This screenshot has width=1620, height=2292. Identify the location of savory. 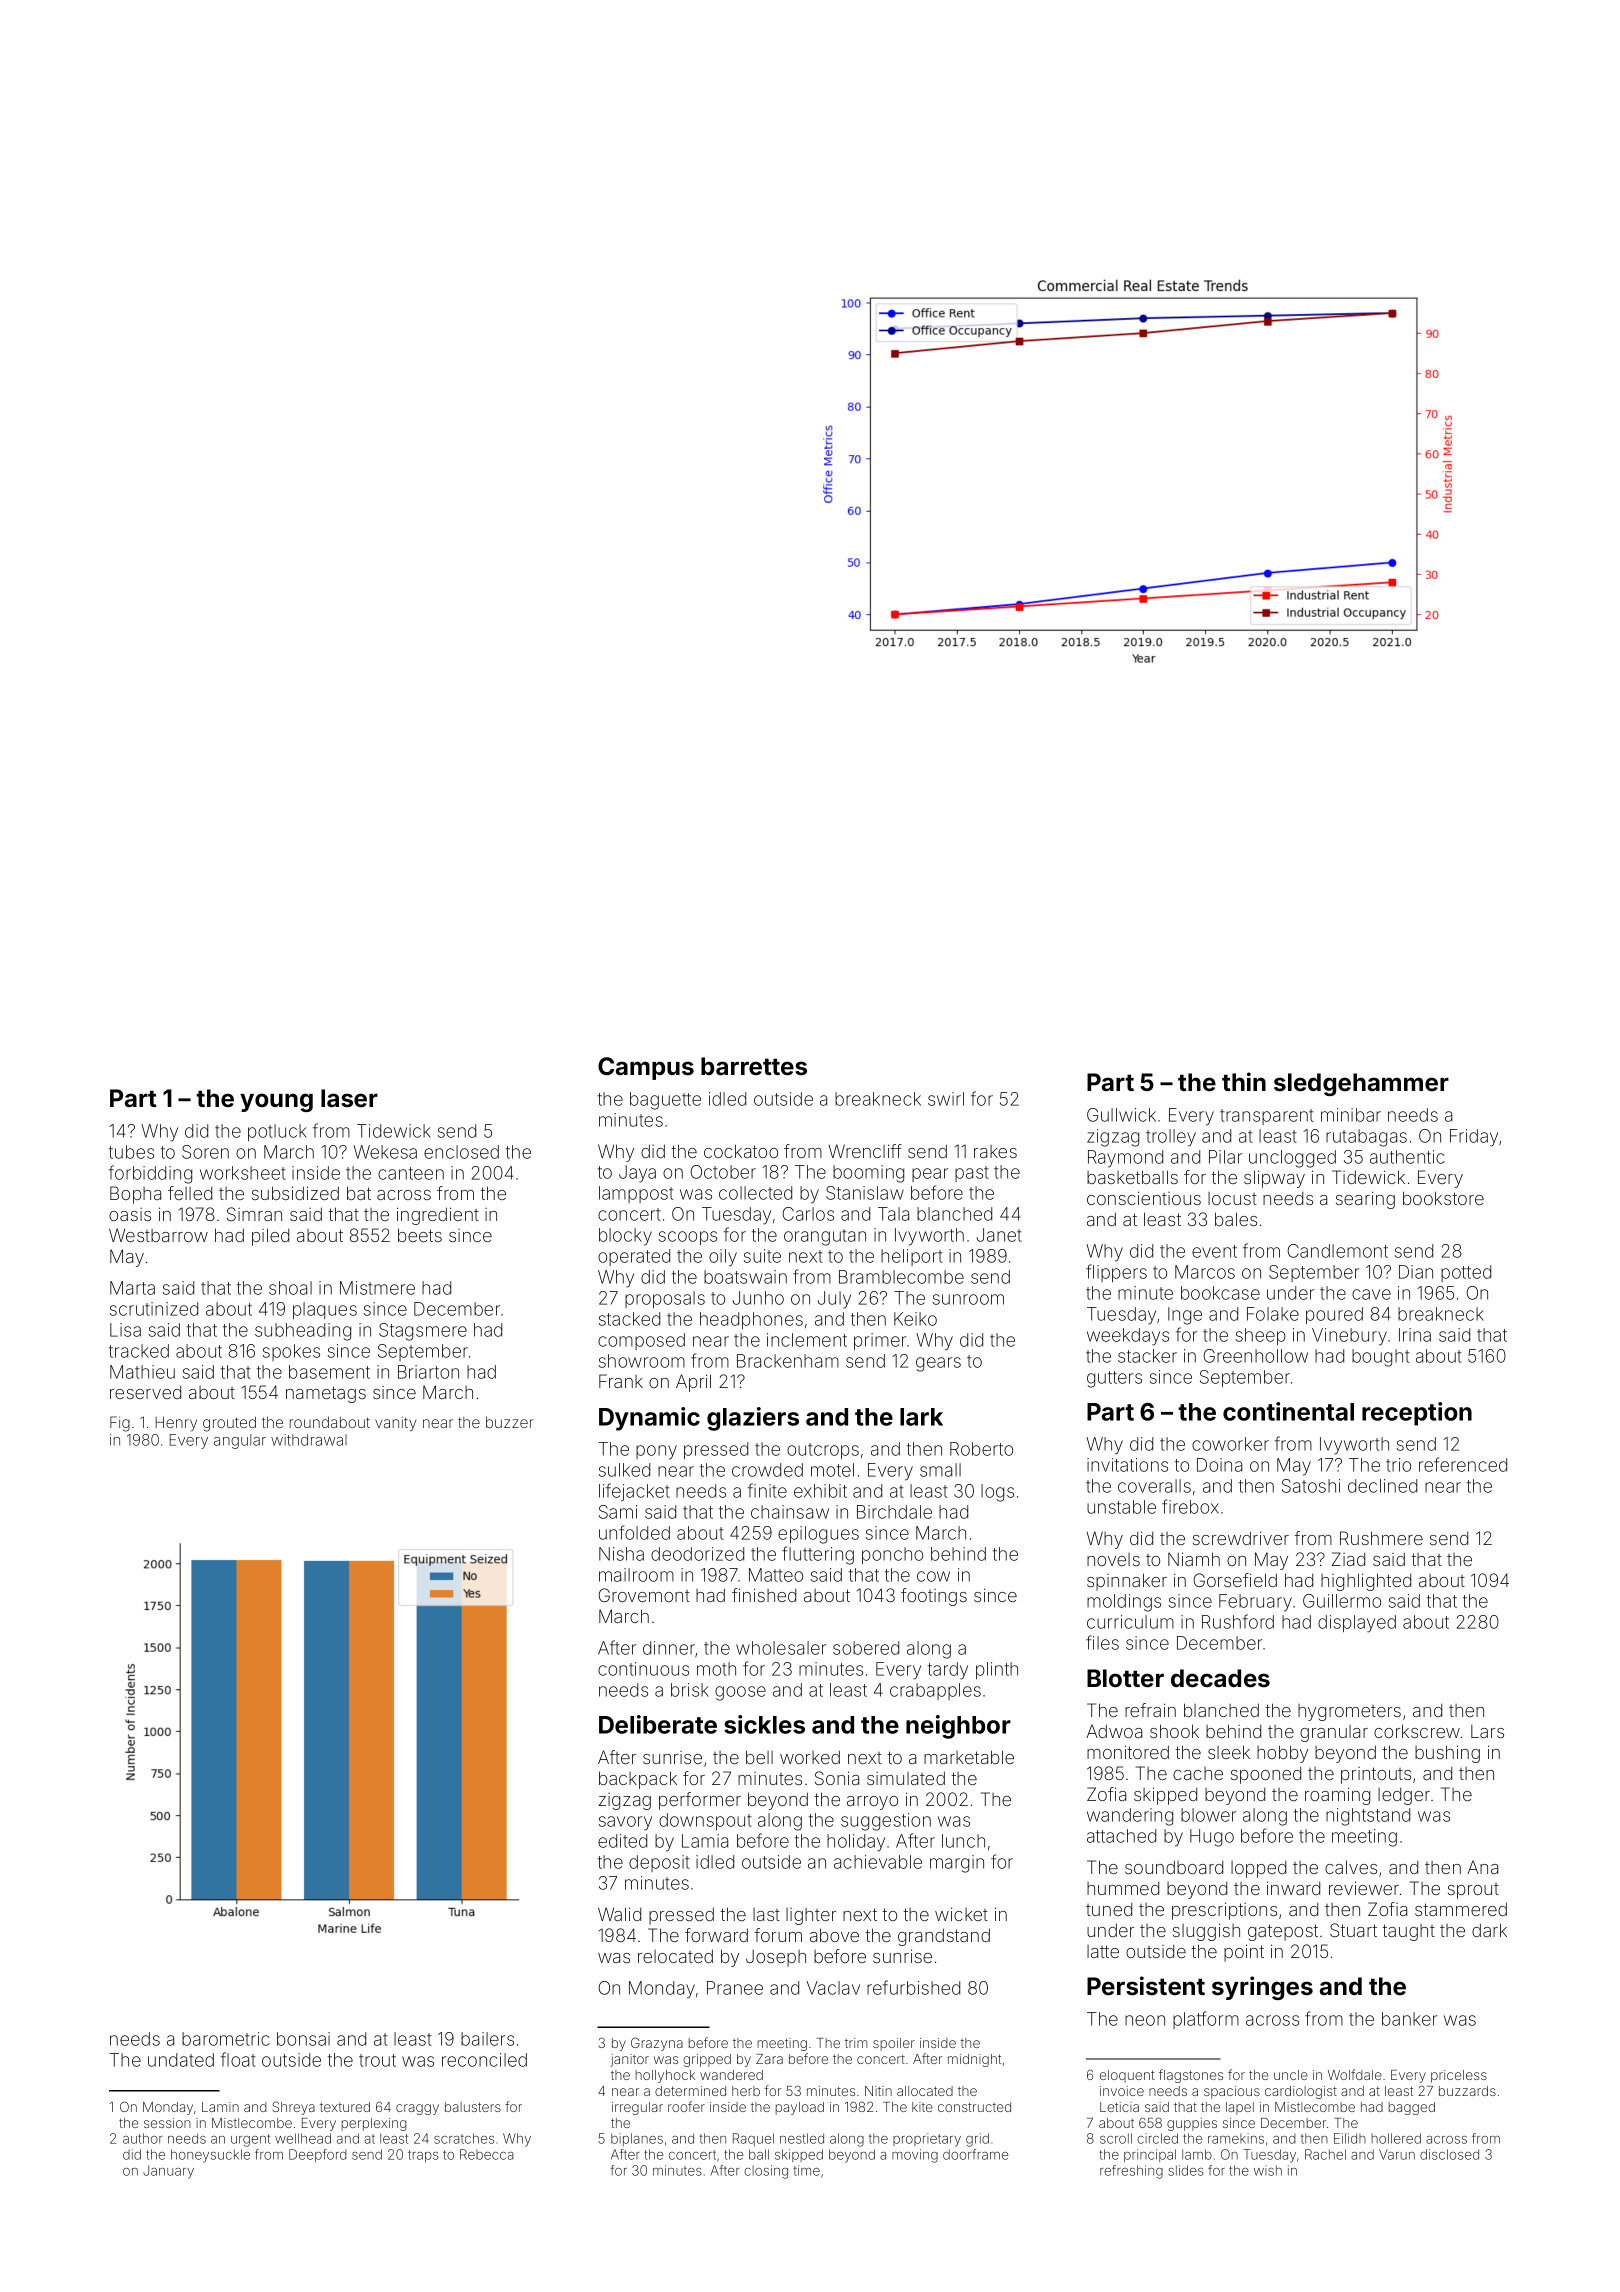
(625, 1823).
